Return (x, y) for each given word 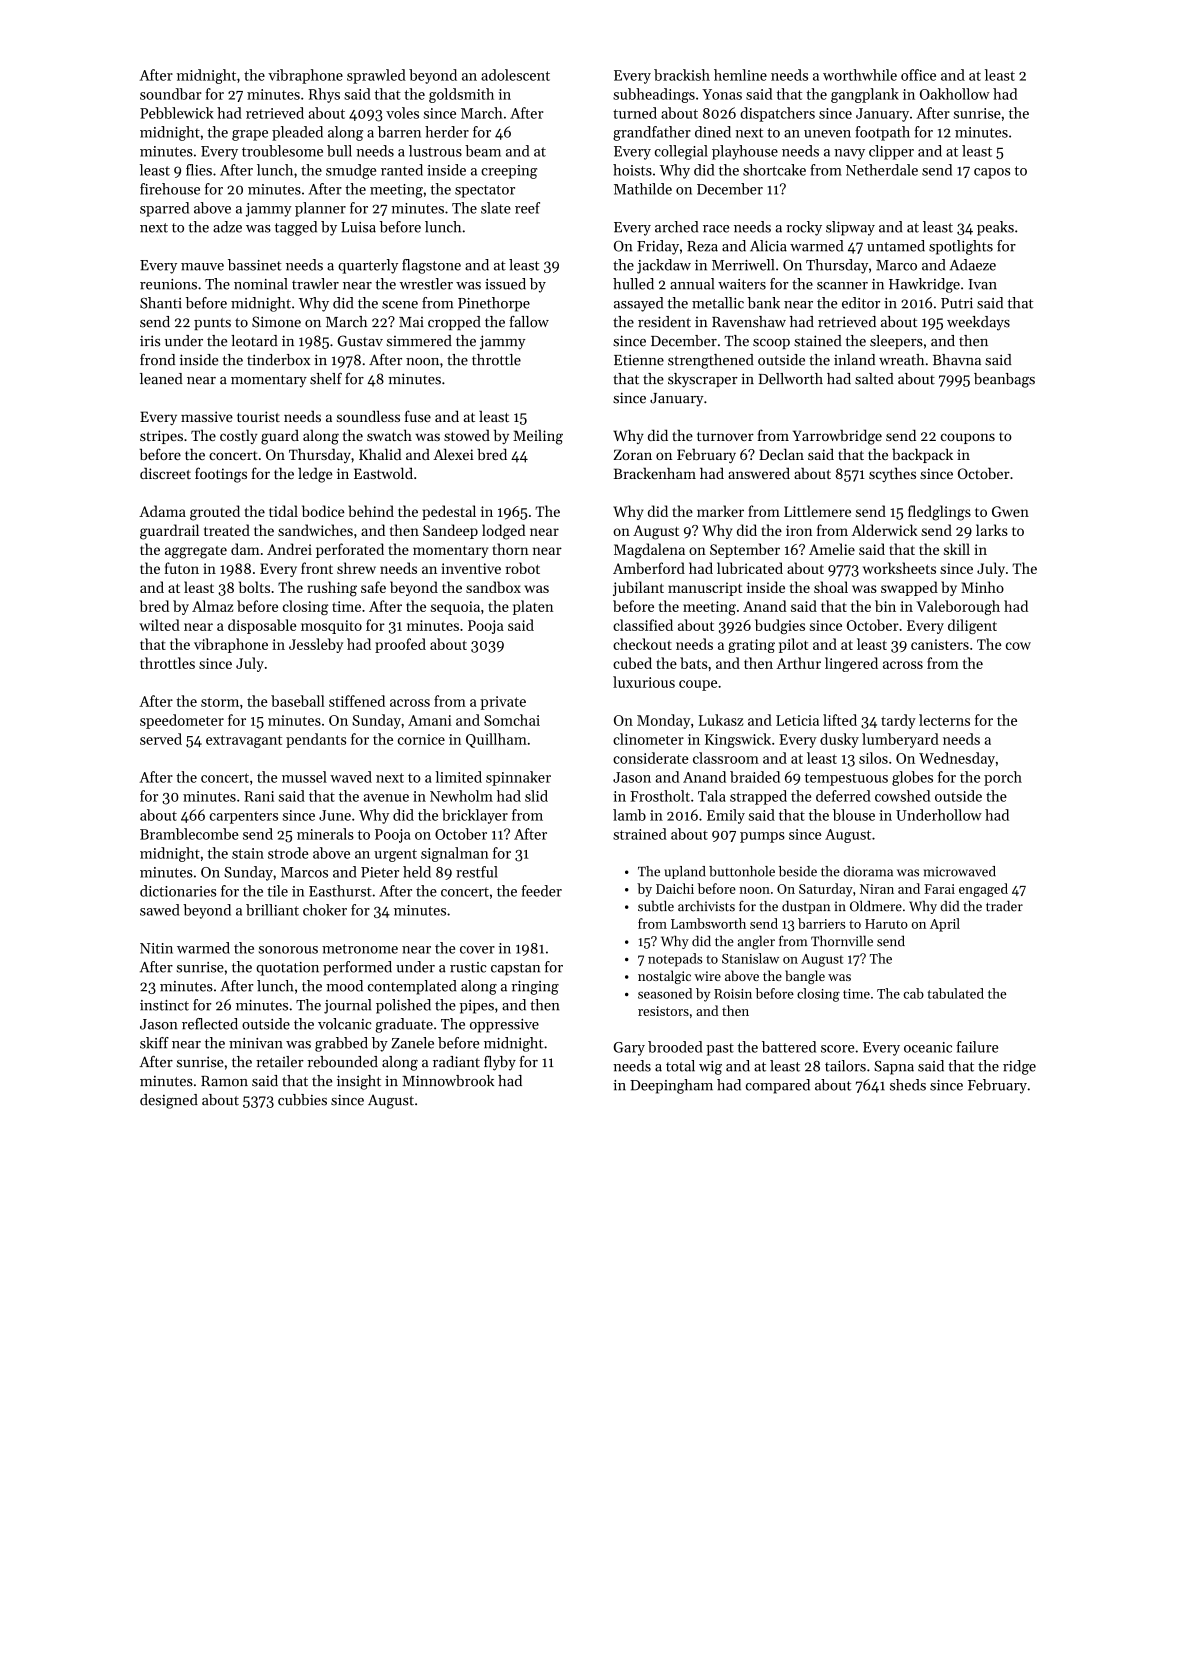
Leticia (797, 720)
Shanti (161, 303)
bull (339, 151)
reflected (210, 1024)
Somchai (512, 720)
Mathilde (643, 189)
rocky (804, 228)
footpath (882, 133)
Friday (658, 247)
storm (220, 702)
